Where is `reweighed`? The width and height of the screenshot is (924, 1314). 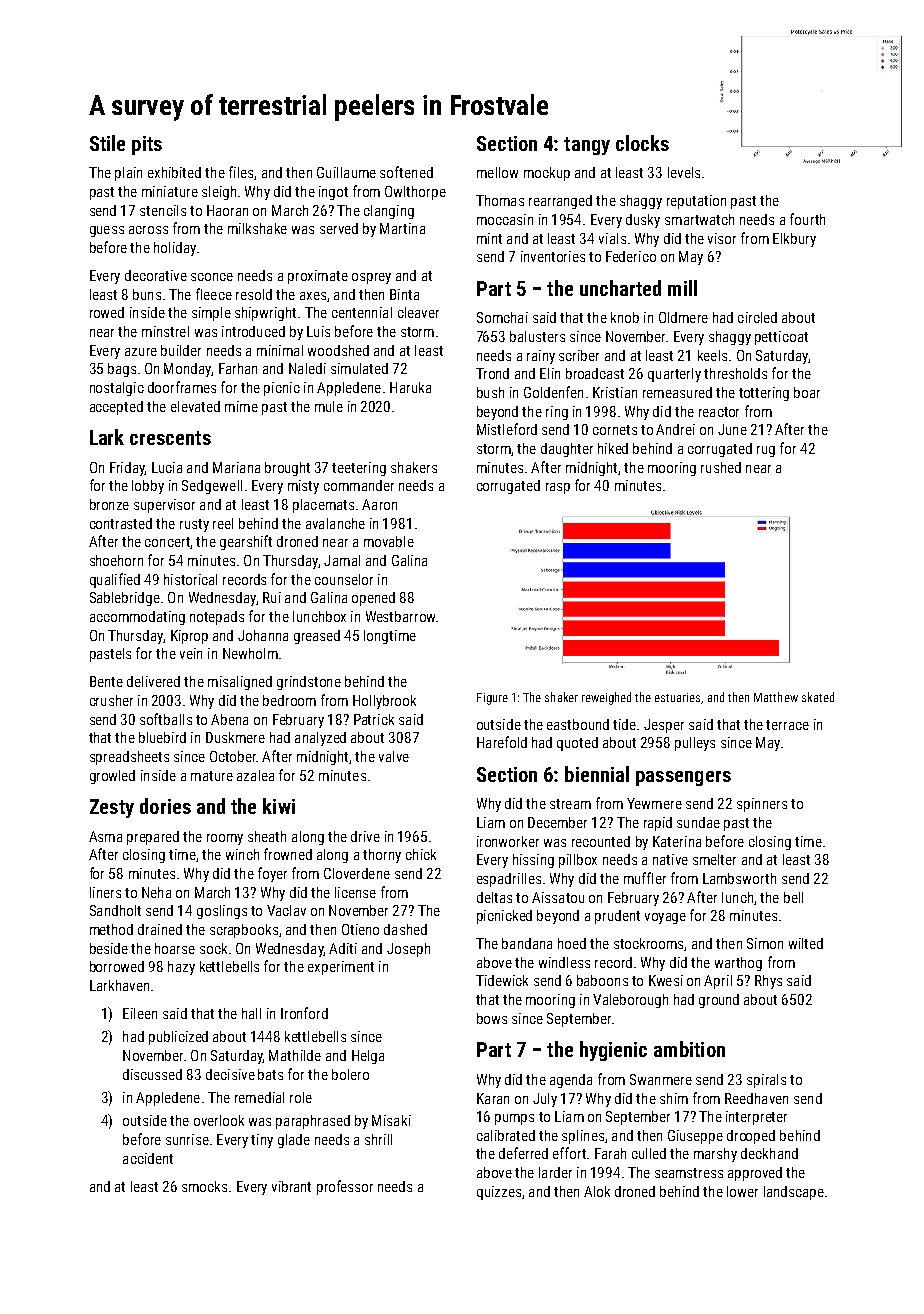
reweighed is located at coordinates (606, 698).
